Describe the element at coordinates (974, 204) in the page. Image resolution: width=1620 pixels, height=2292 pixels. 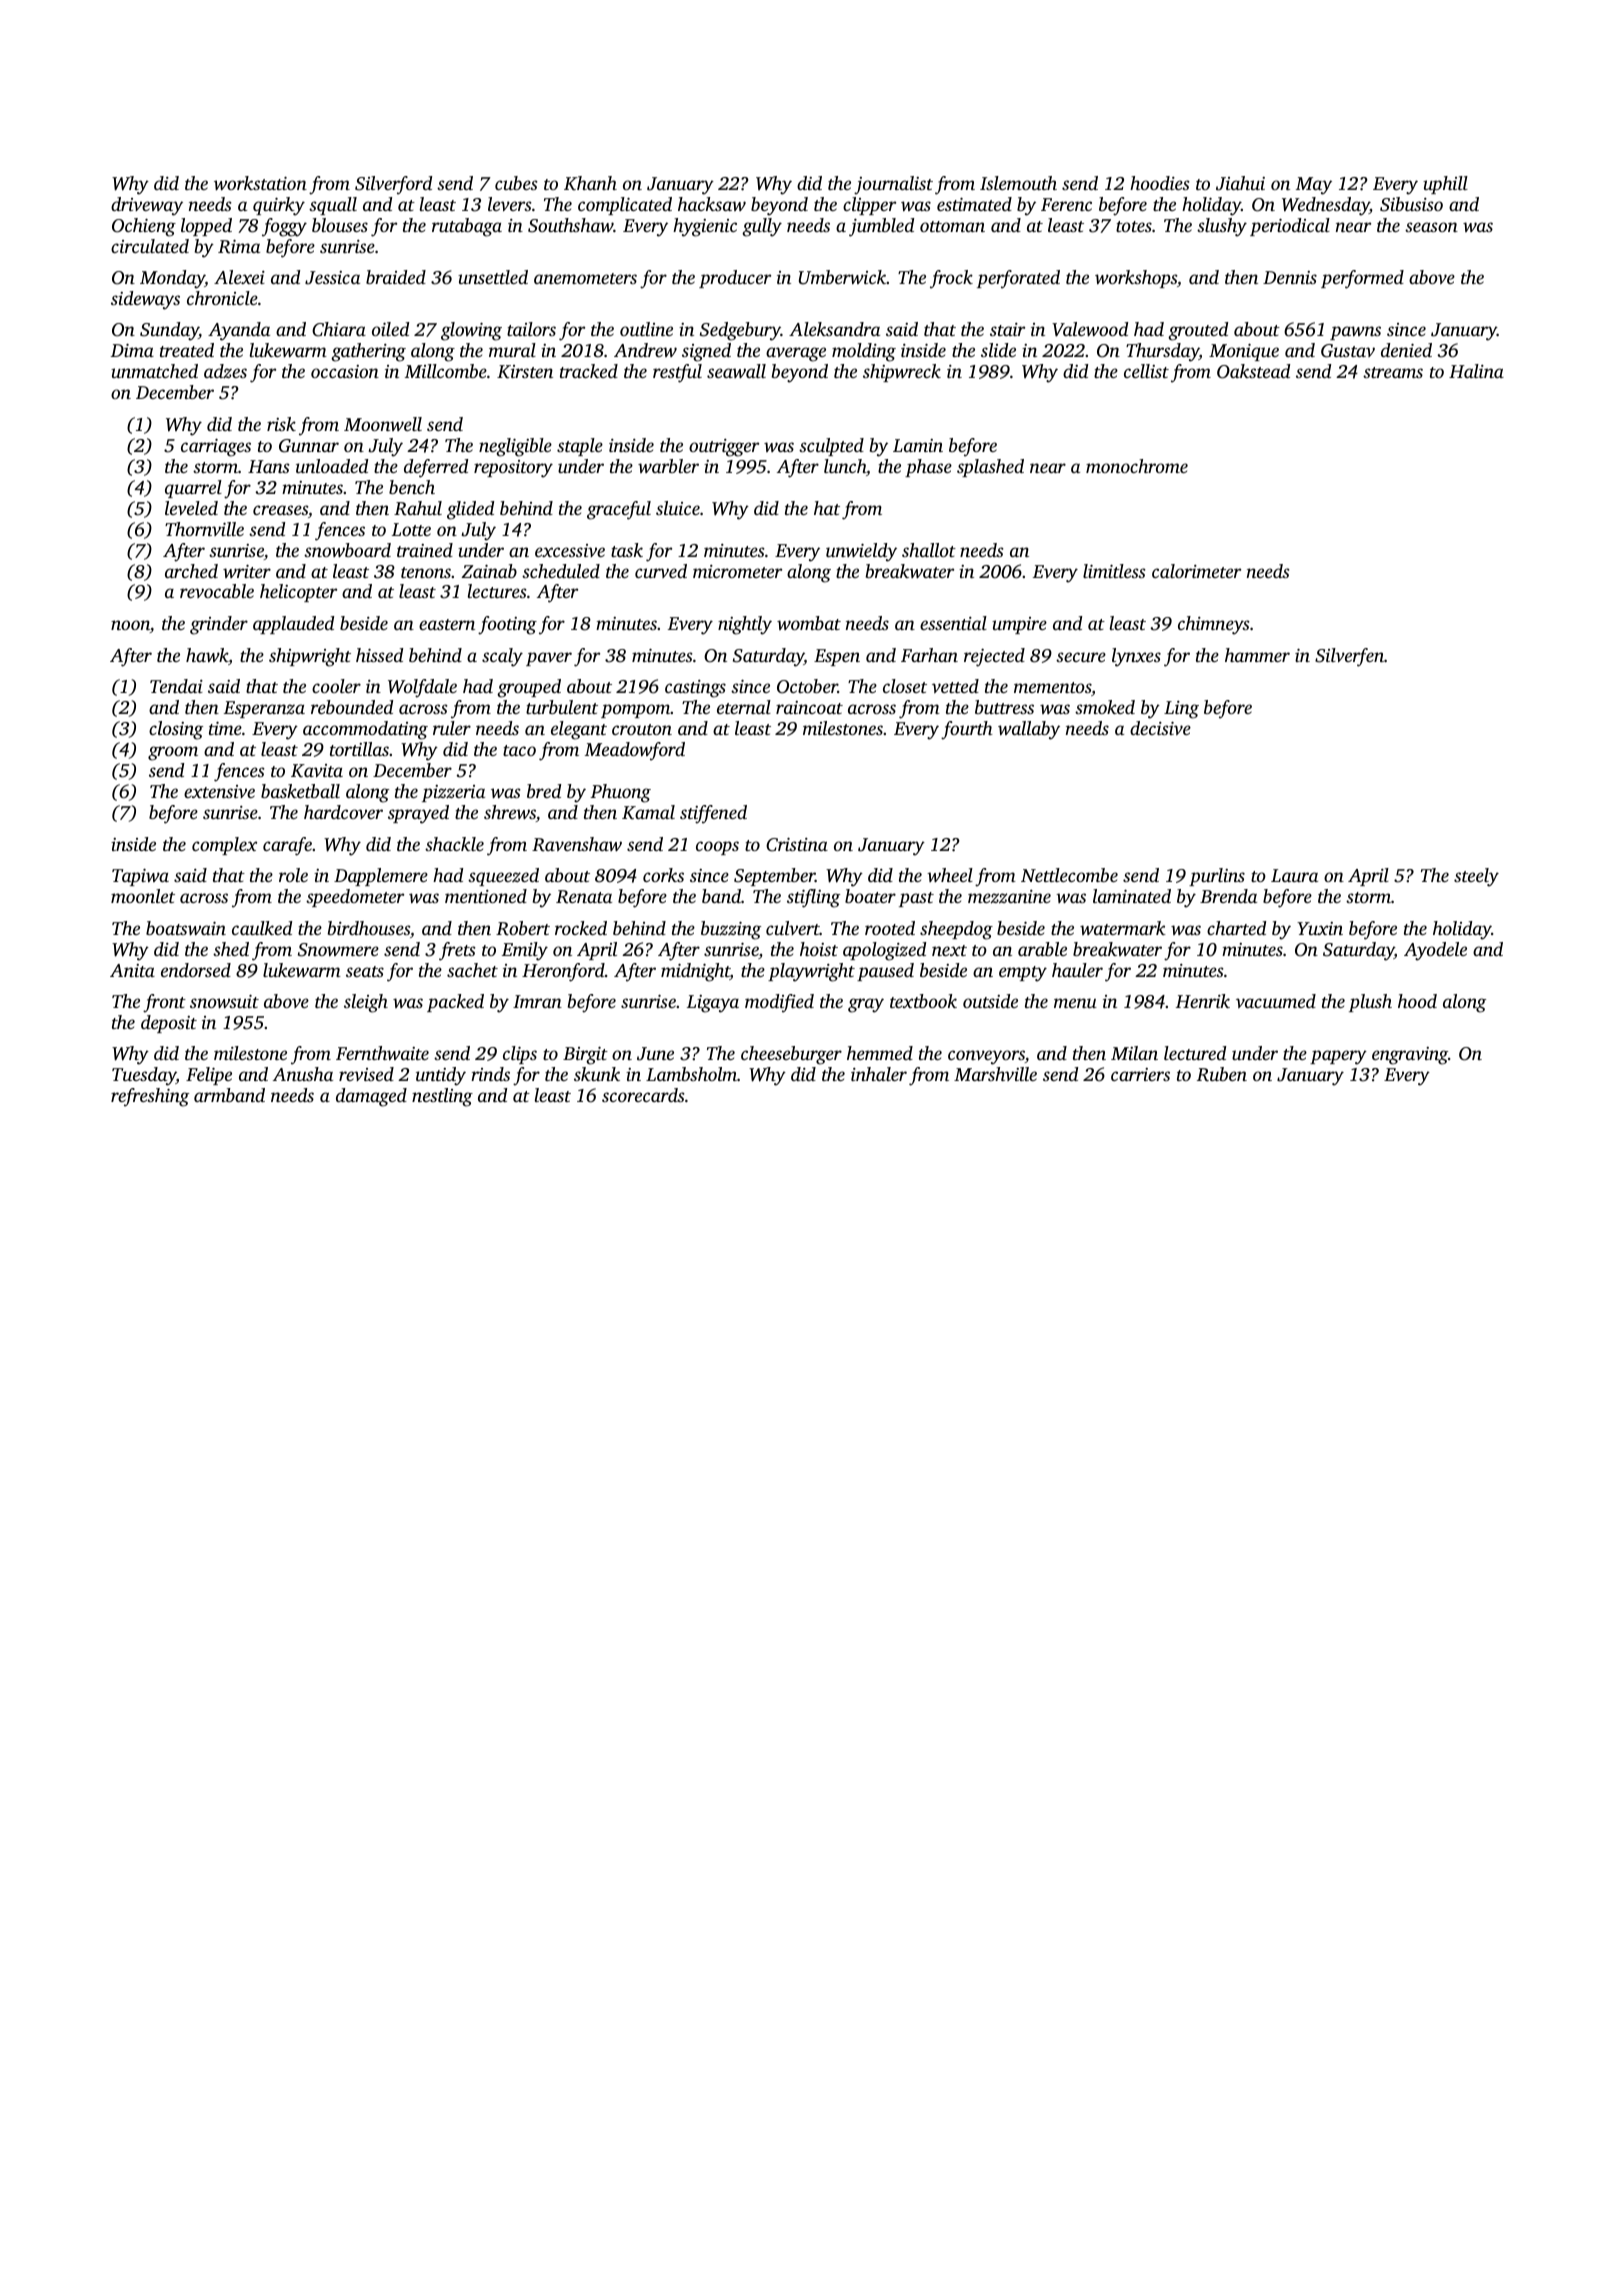
I see `estimated` at that location.
